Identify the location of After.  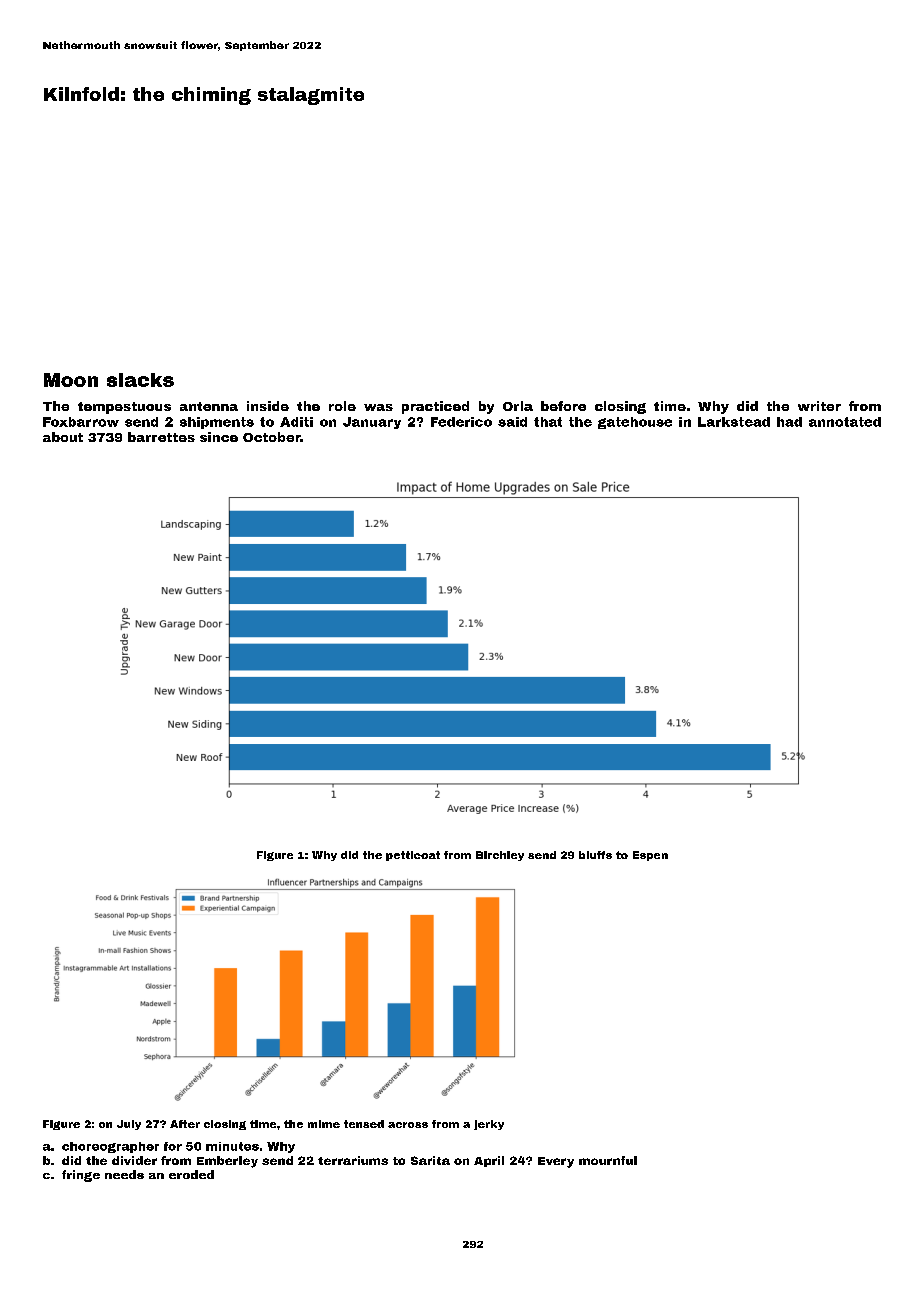
(185, 1124).
